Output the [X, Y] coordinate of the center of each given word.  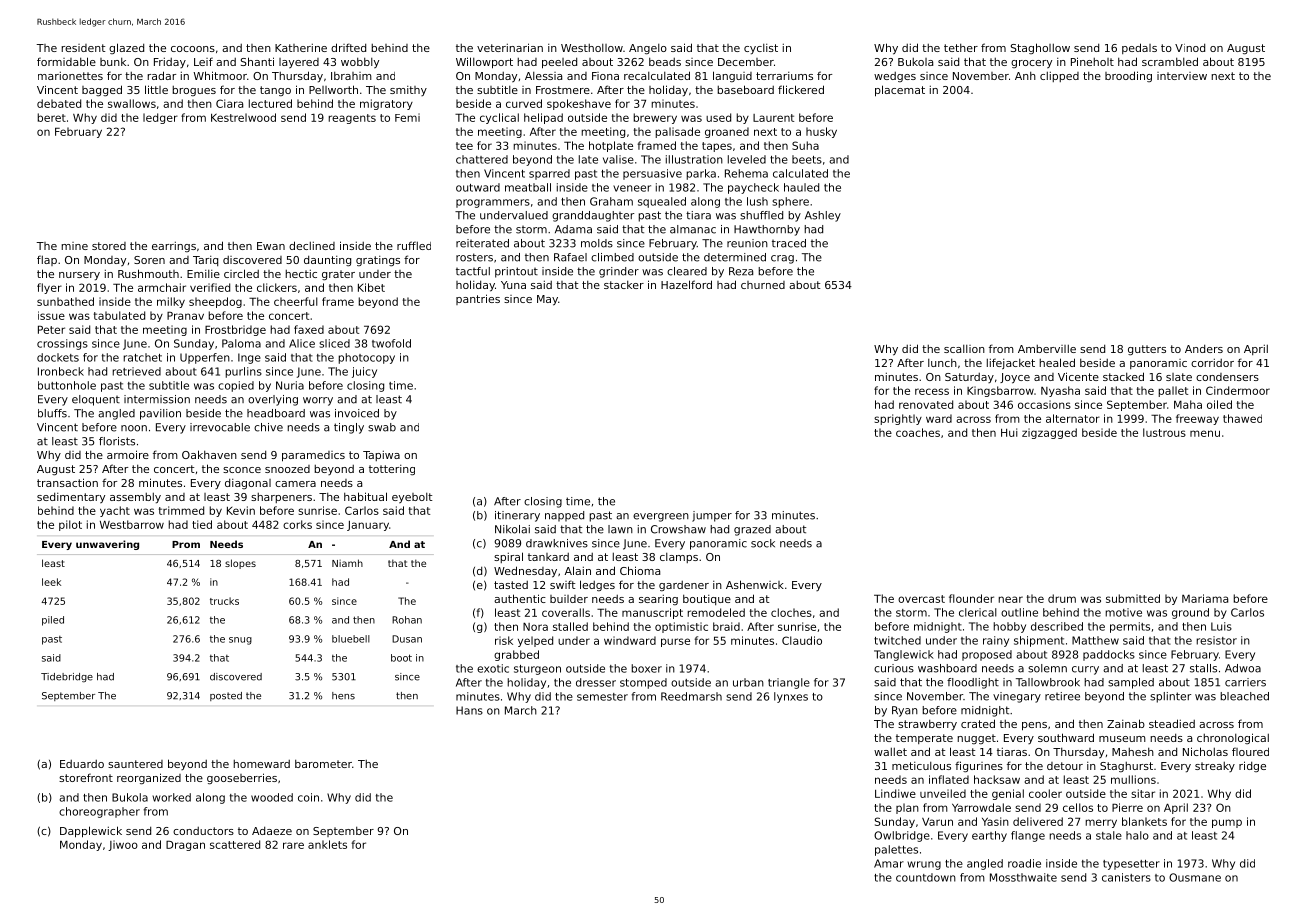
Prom [186, 544]
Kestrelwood [243, 117]
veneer [632, 188]
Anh [1025, 76]
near [1010, 599]
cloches [791, 612]
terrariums [784, 76]
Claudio [802, 640]
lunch [942, 363]
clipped [1059, 76]
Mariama [1205, 598]
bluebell [351, 639]
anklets [327, 844]
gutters [1147, 350]
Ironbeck [61, 371]
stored [109, 246]
